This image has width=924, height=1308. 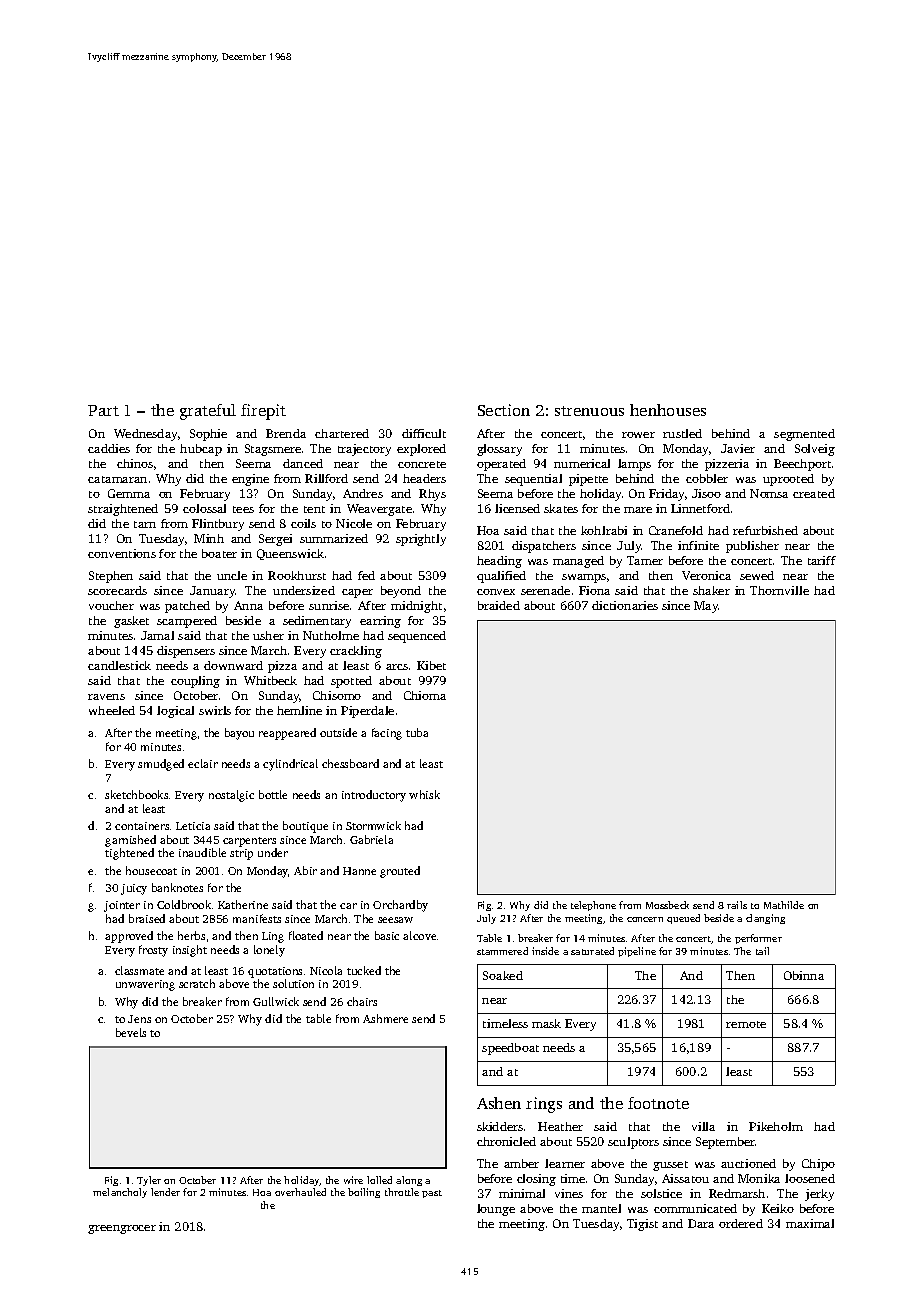 I want to click on approved, so click(x=129, y=937).
